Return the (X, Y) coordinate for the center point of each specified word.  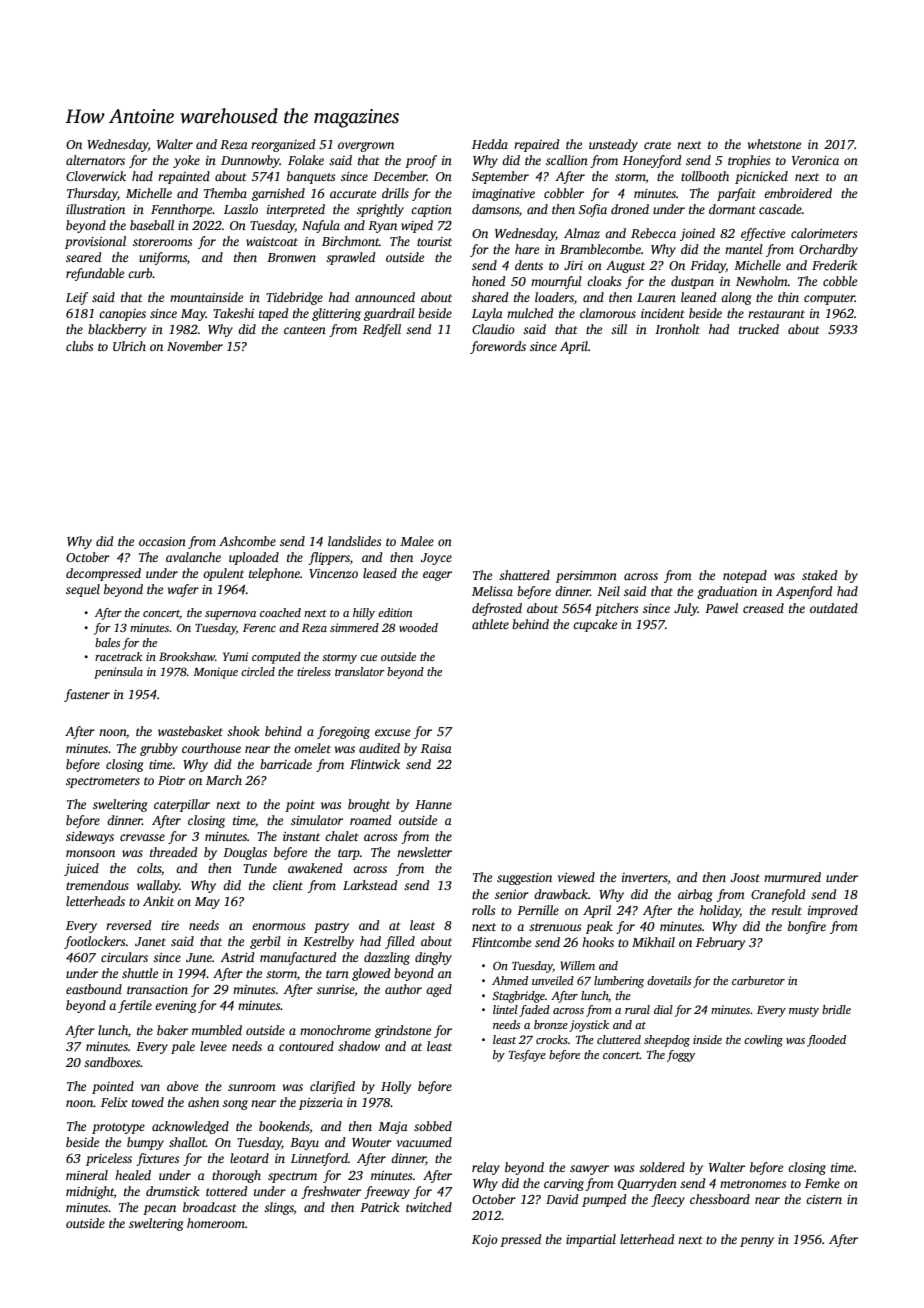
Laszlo (241, 209)
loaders (554, 297)
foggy (681, 1056)
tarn (337, 974)
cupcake (595, 625)
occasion (162, 541)
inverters (645, 877)
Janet (150, 941)
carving (564, 1185)
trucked (759, 329)
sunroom (252, 1087)
